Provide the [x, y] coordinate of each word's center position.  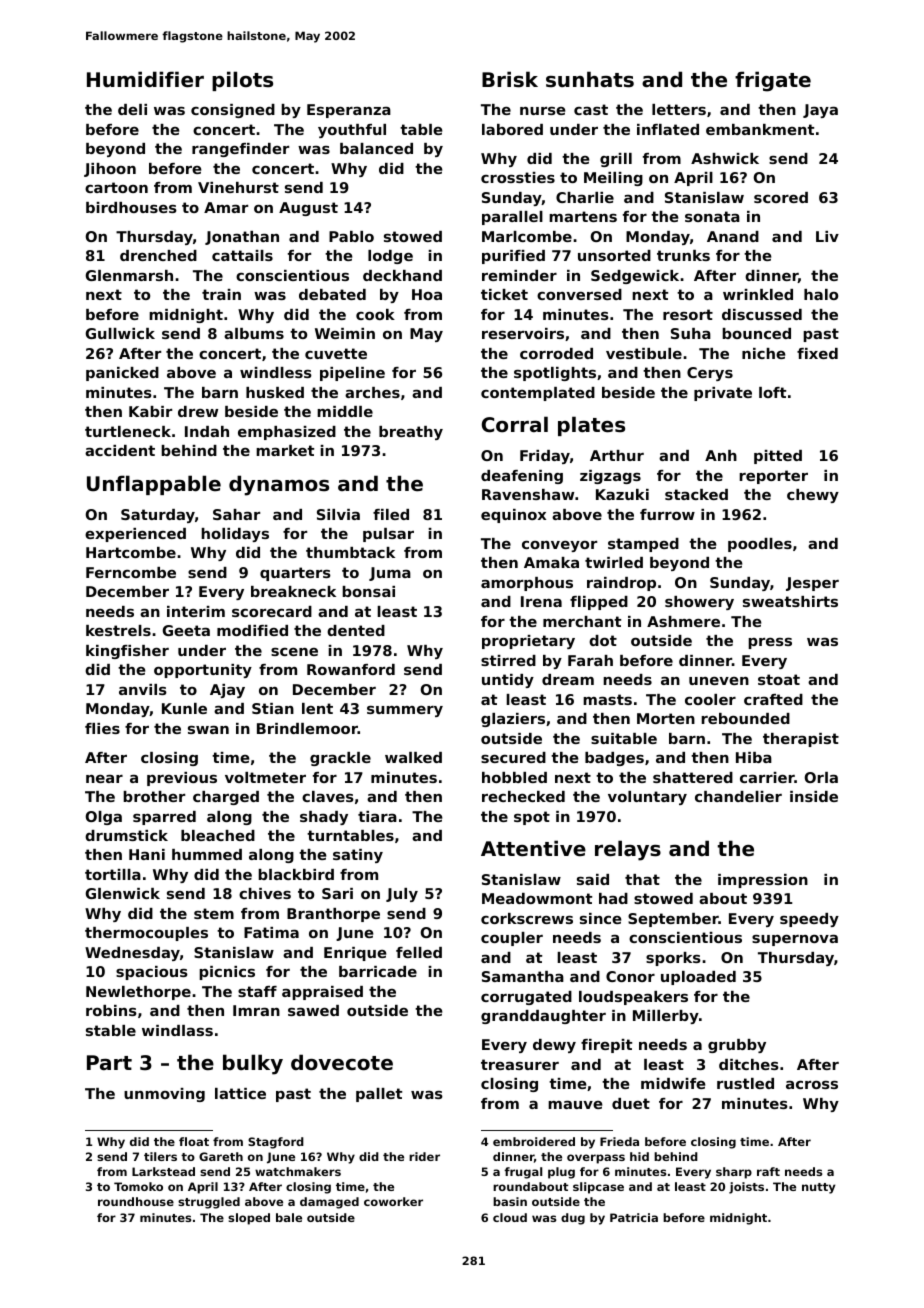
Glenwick [123, 893]
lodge [390, 257]
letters [679, 109]
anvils [143, 689]
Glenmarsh [129, 275]
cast [591, 109]
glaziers [513, 720]
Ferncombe [131, 572]
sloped [249, 1219]
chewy [813, 496]
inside [814, 796]
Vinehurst [238, 187]
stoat [779, 679]
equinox [513, 516]
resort [688, 314]
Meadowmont [537, 898]
